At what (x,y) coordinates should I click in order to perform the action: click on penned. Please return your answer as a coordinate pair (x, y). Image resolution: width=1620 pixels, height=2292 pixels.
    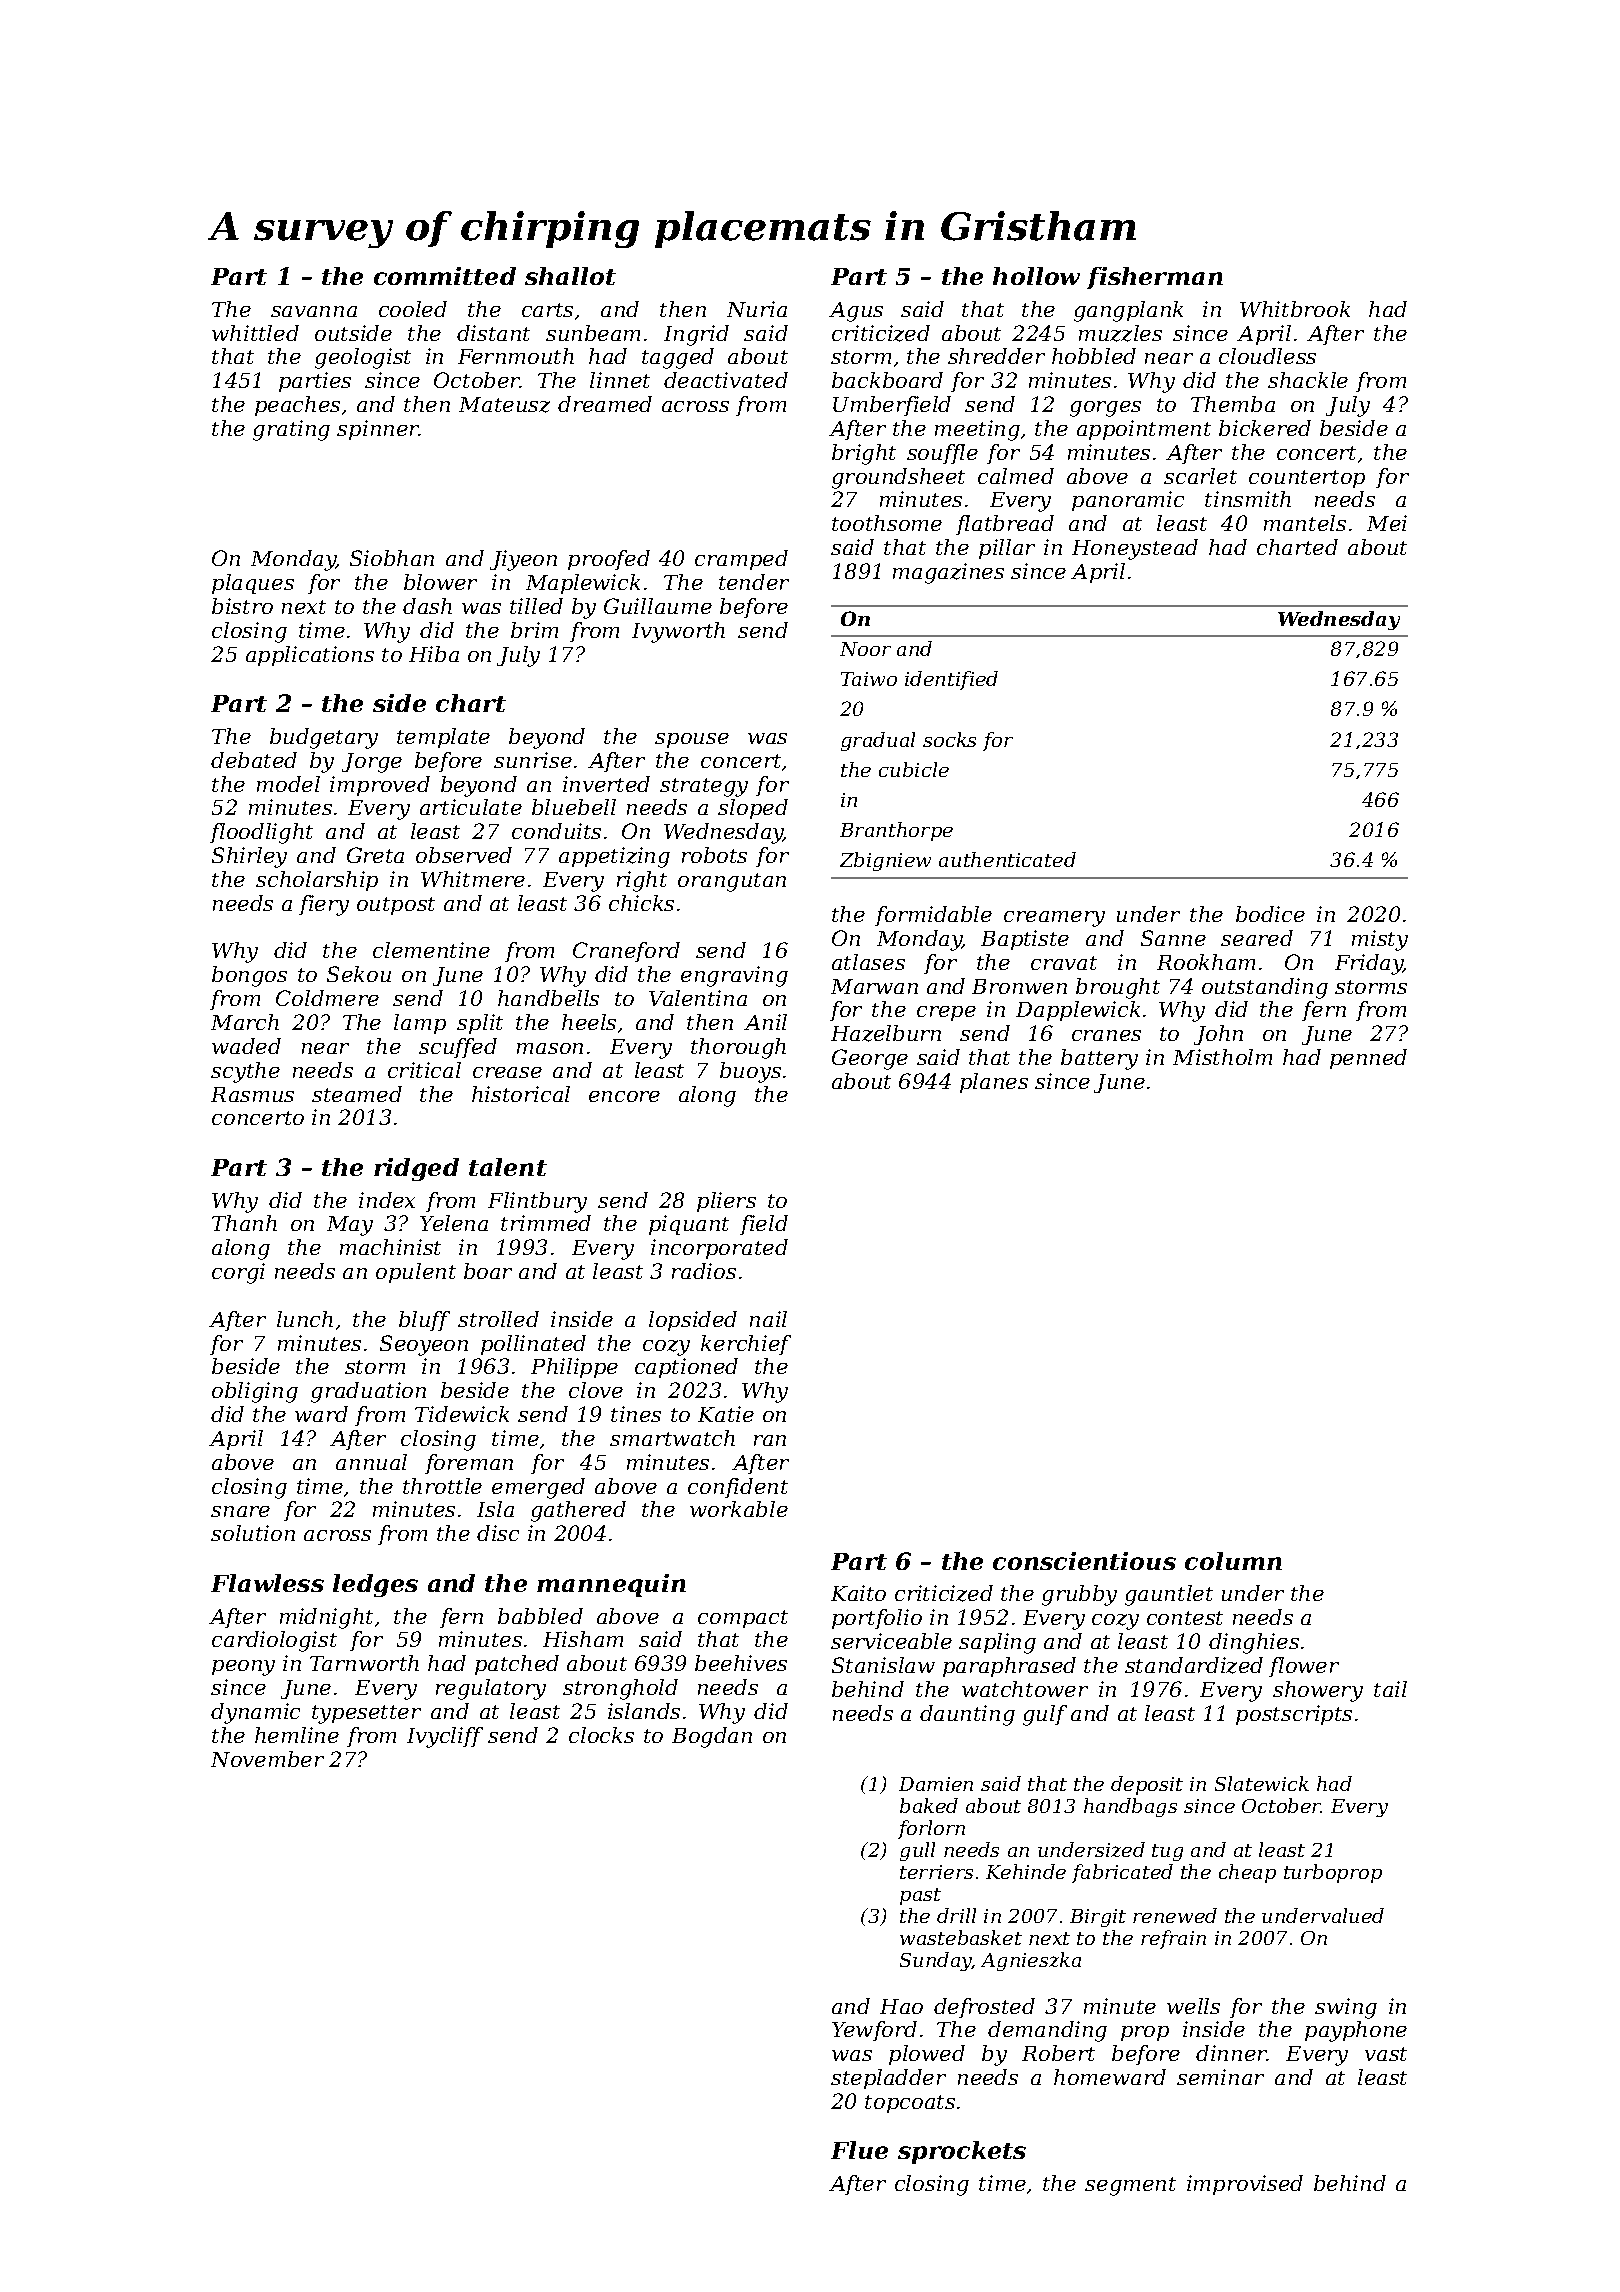
    Looking at the image, I should click on (1368, 1059).
